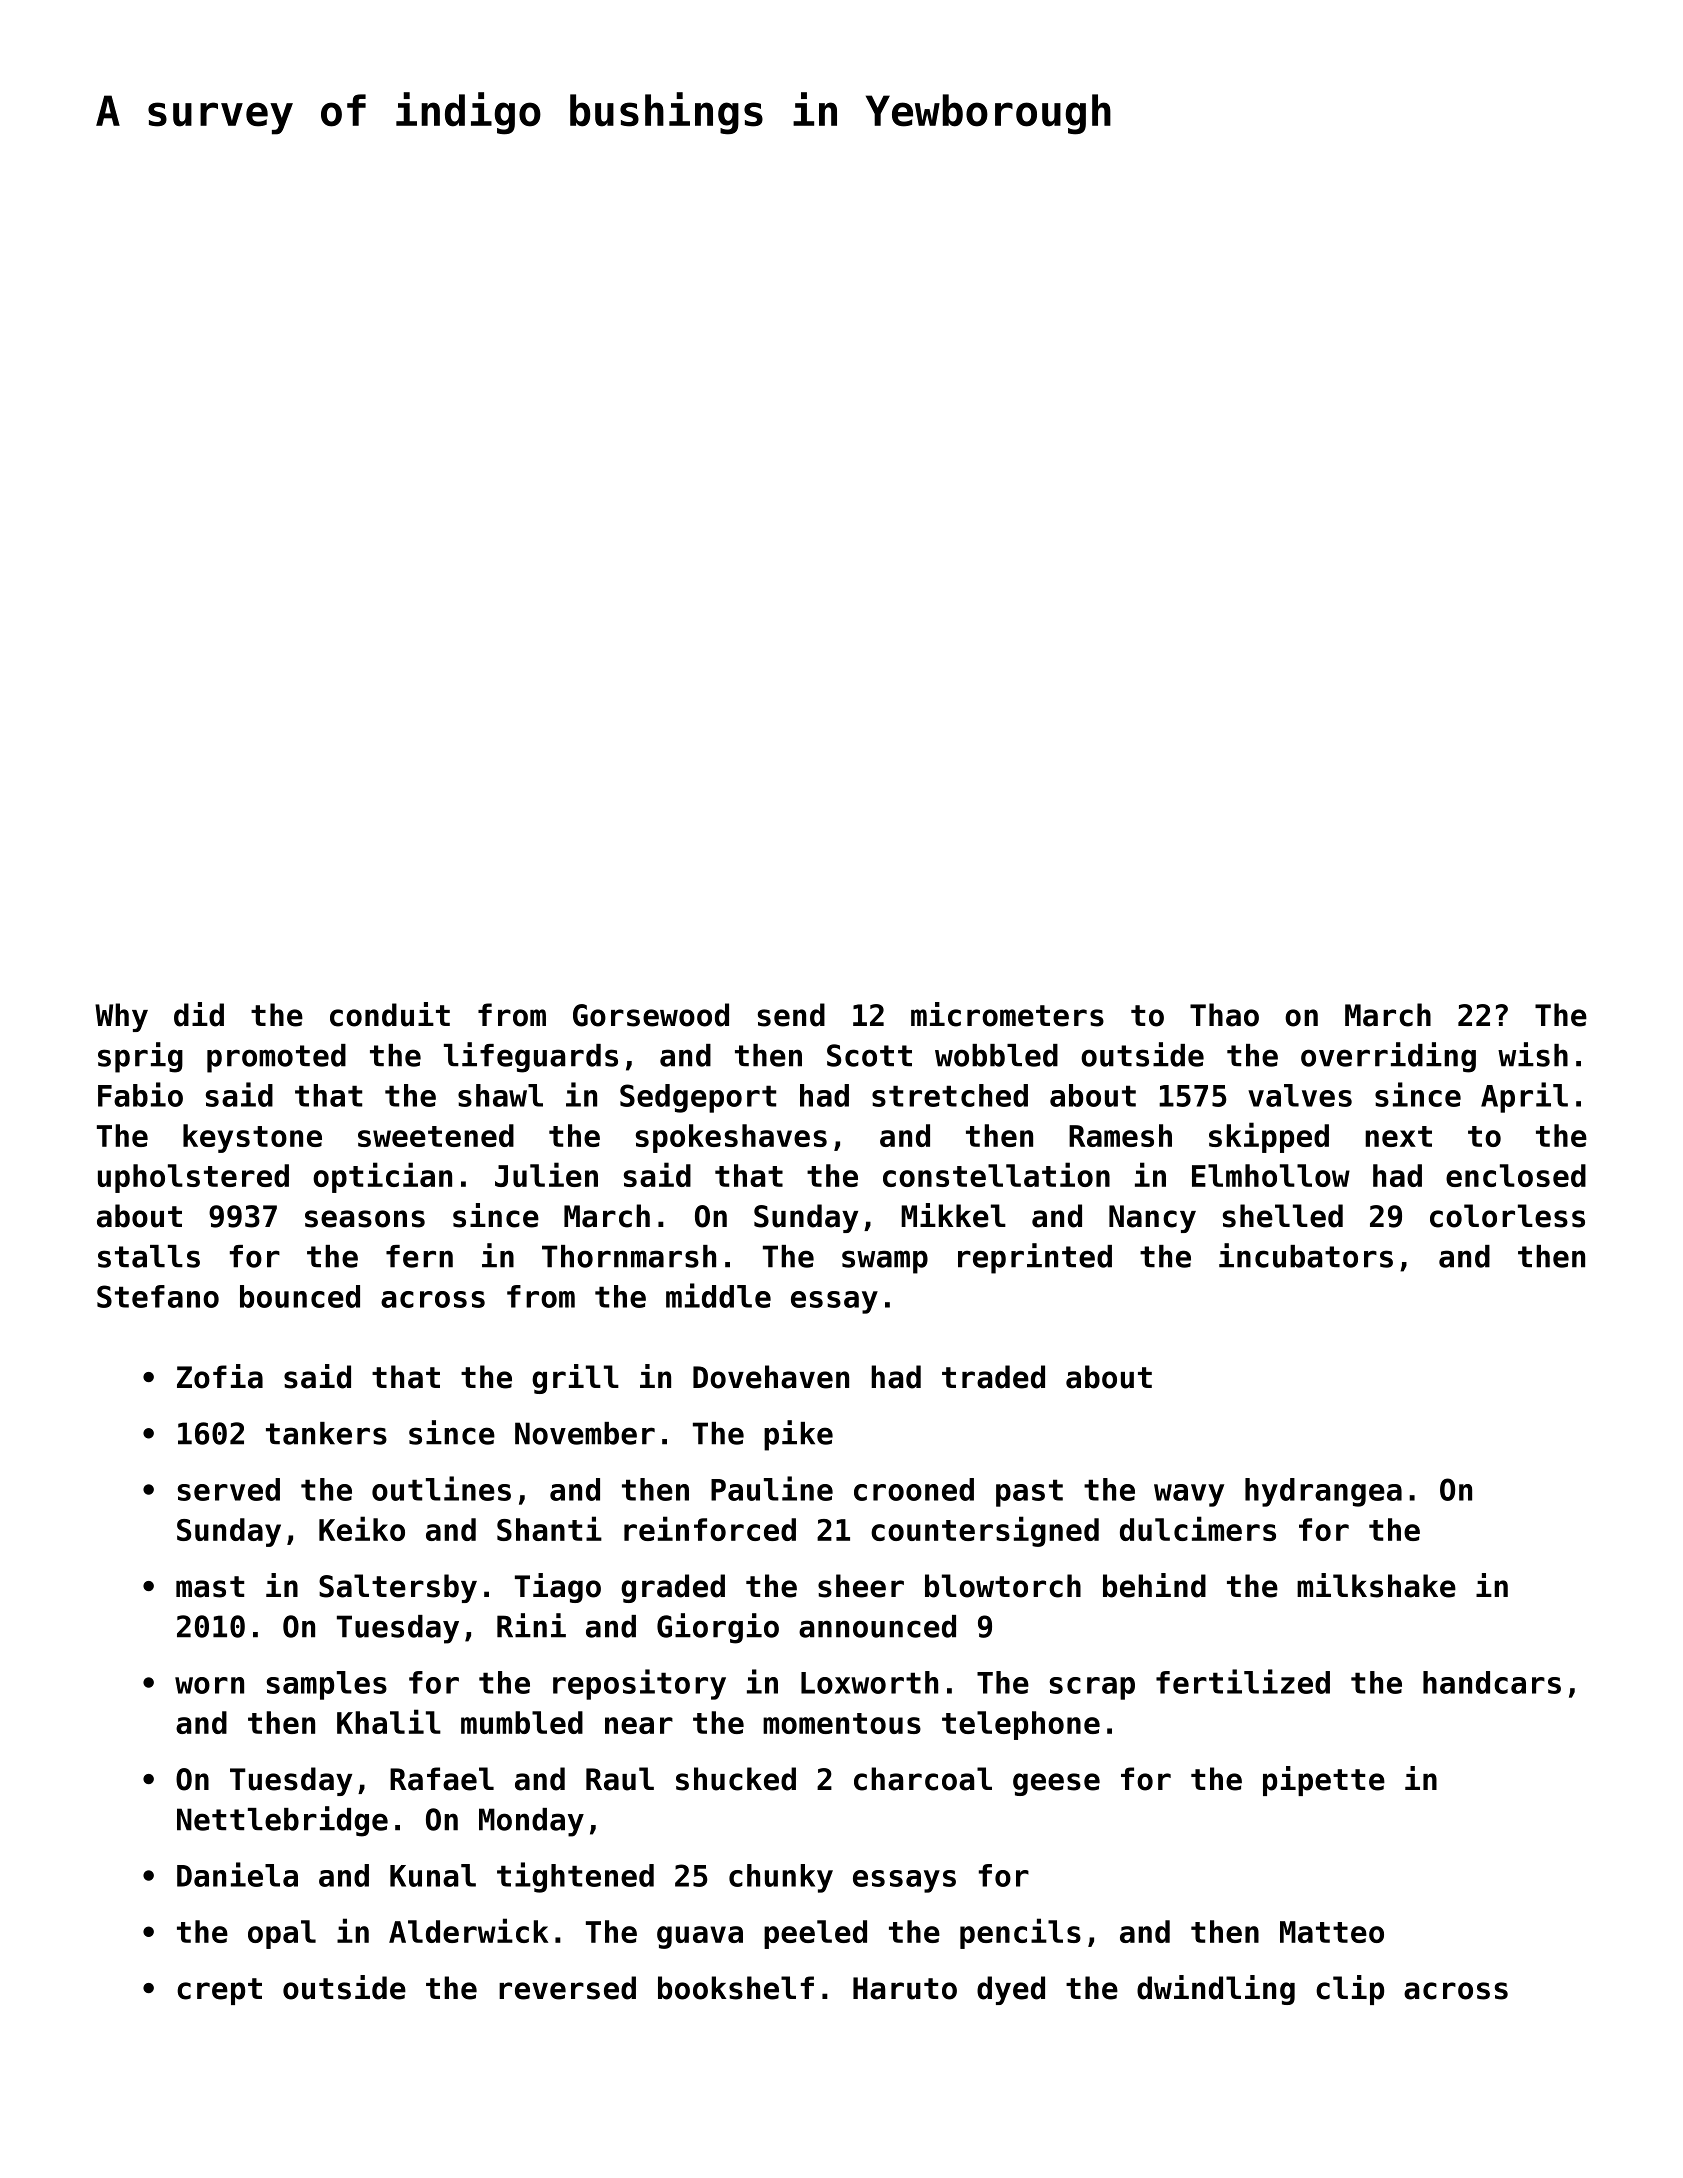 The height and width of the screenshot is (2178, 1683). Describe the element at coordinates (1324, 1781) in the screenshot. I see `pipette` at that location.
